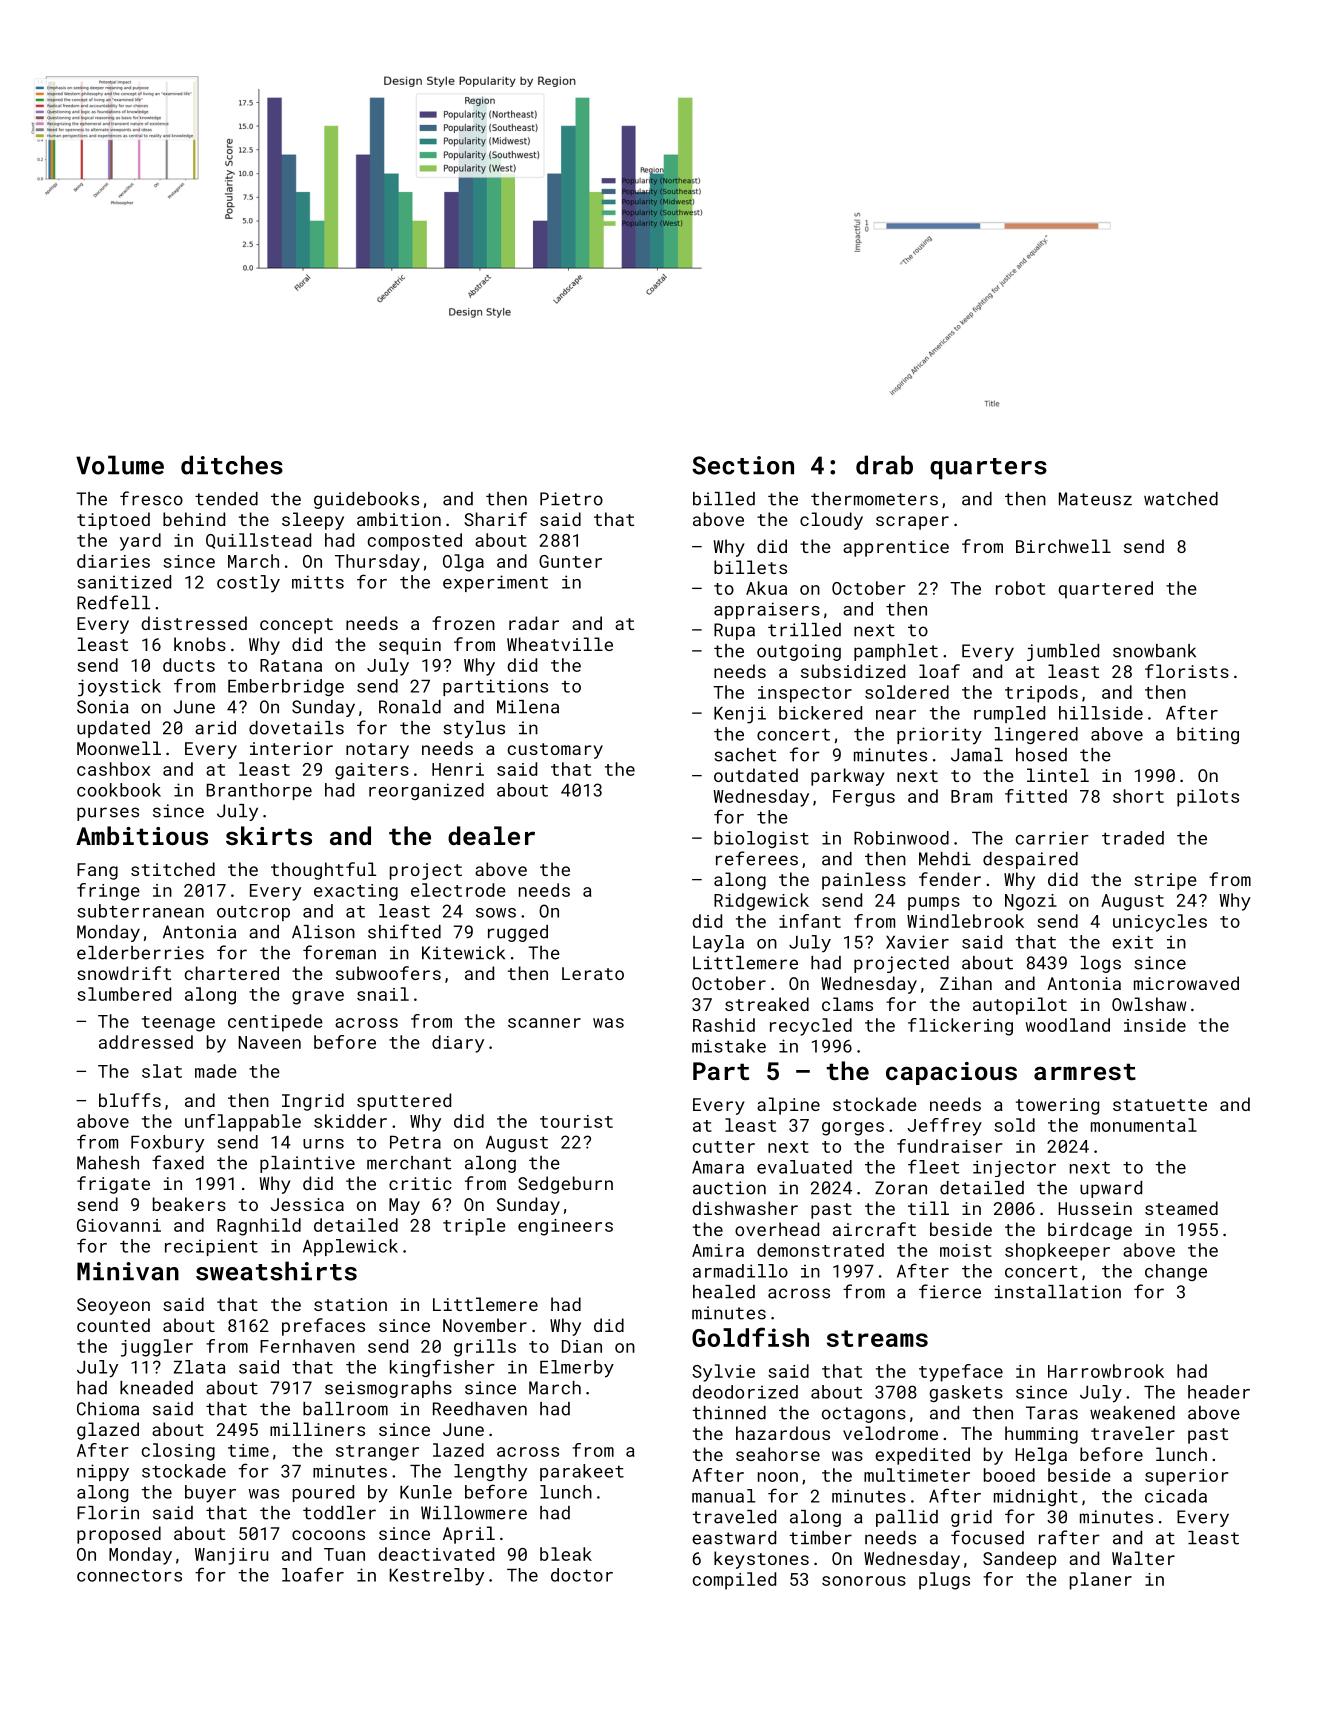 Image resolution: width=1331 pixels, height=1722 pixels. What do you see at coordinates (215, 728) in the image?
I see `arid` at bounding box center [215, 728].
